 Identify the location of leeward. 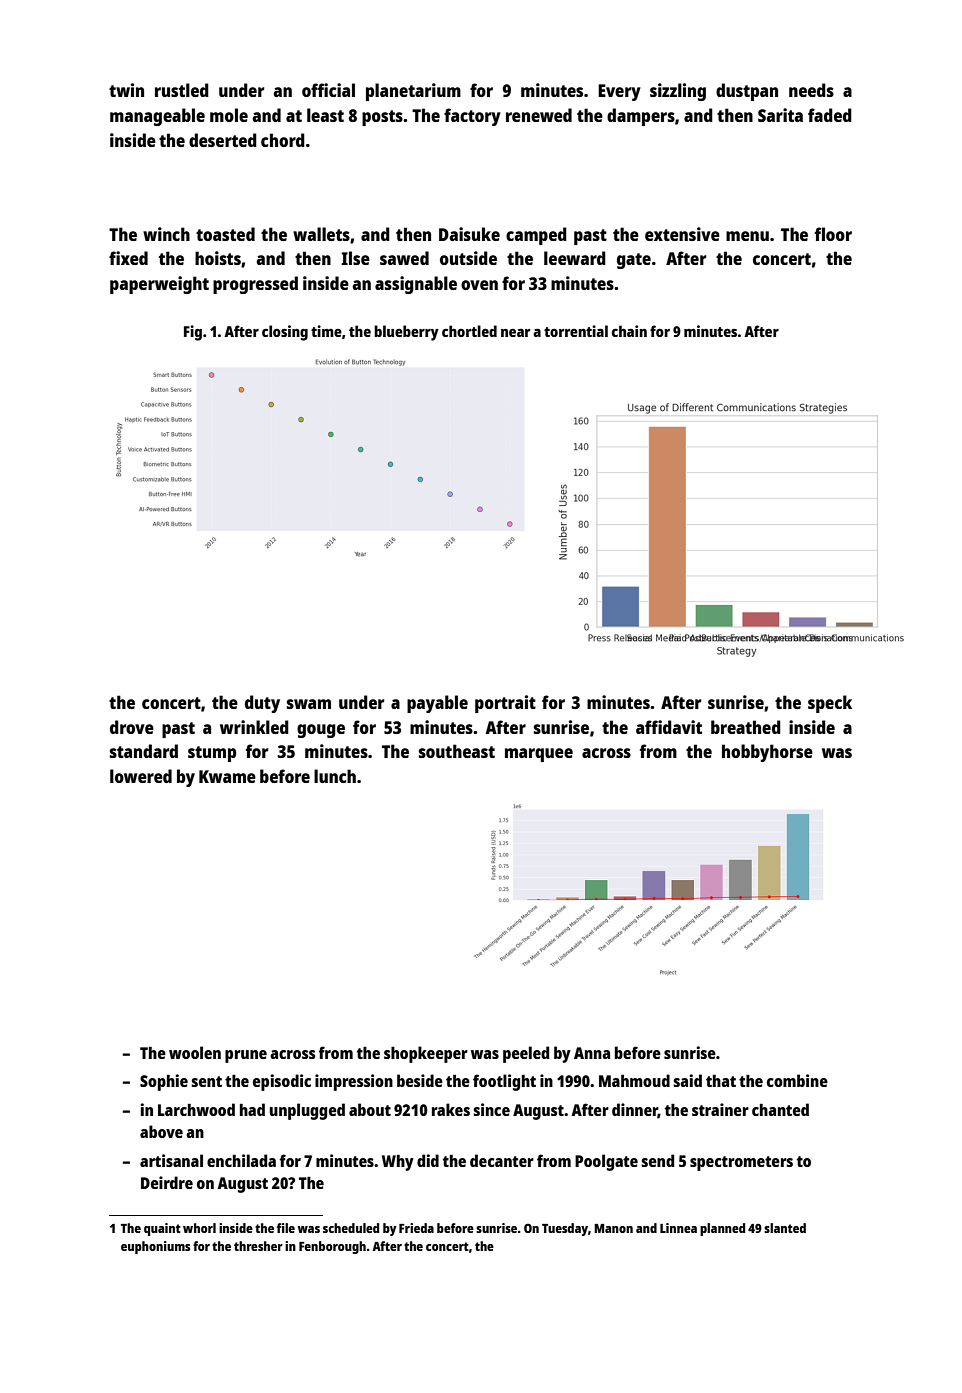
(575, 258).
